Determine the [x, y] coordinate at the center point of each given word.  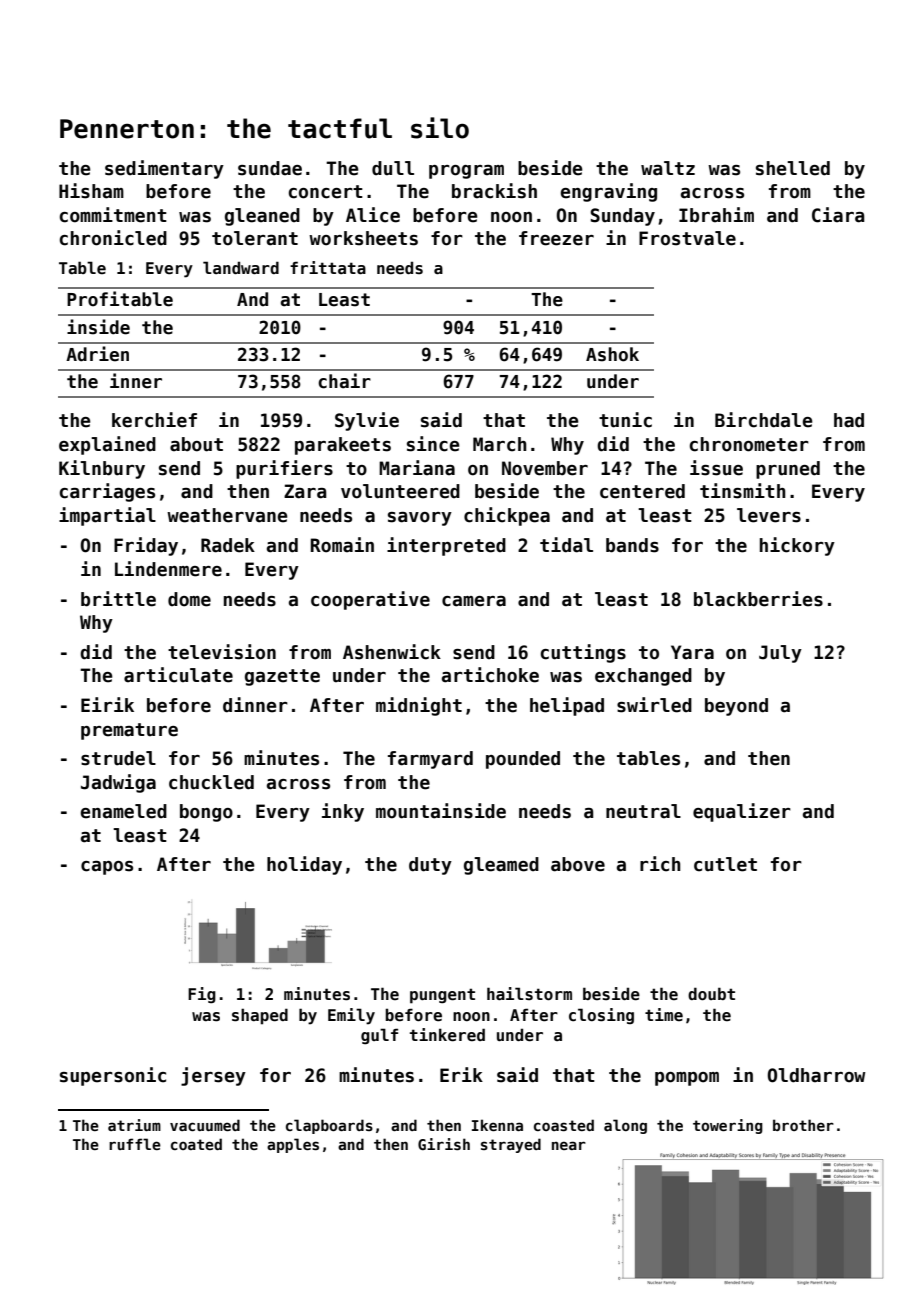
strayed [511, 1145]
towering [728, 1126]
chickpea [507, 516]
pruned [788, 470]
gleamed [501, 866]
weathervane [227, 515]
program [466, 172]
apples [293, 1145]
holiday [304, 865]
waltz [668, 168]
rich [660, 864]
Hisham [91, 191]
